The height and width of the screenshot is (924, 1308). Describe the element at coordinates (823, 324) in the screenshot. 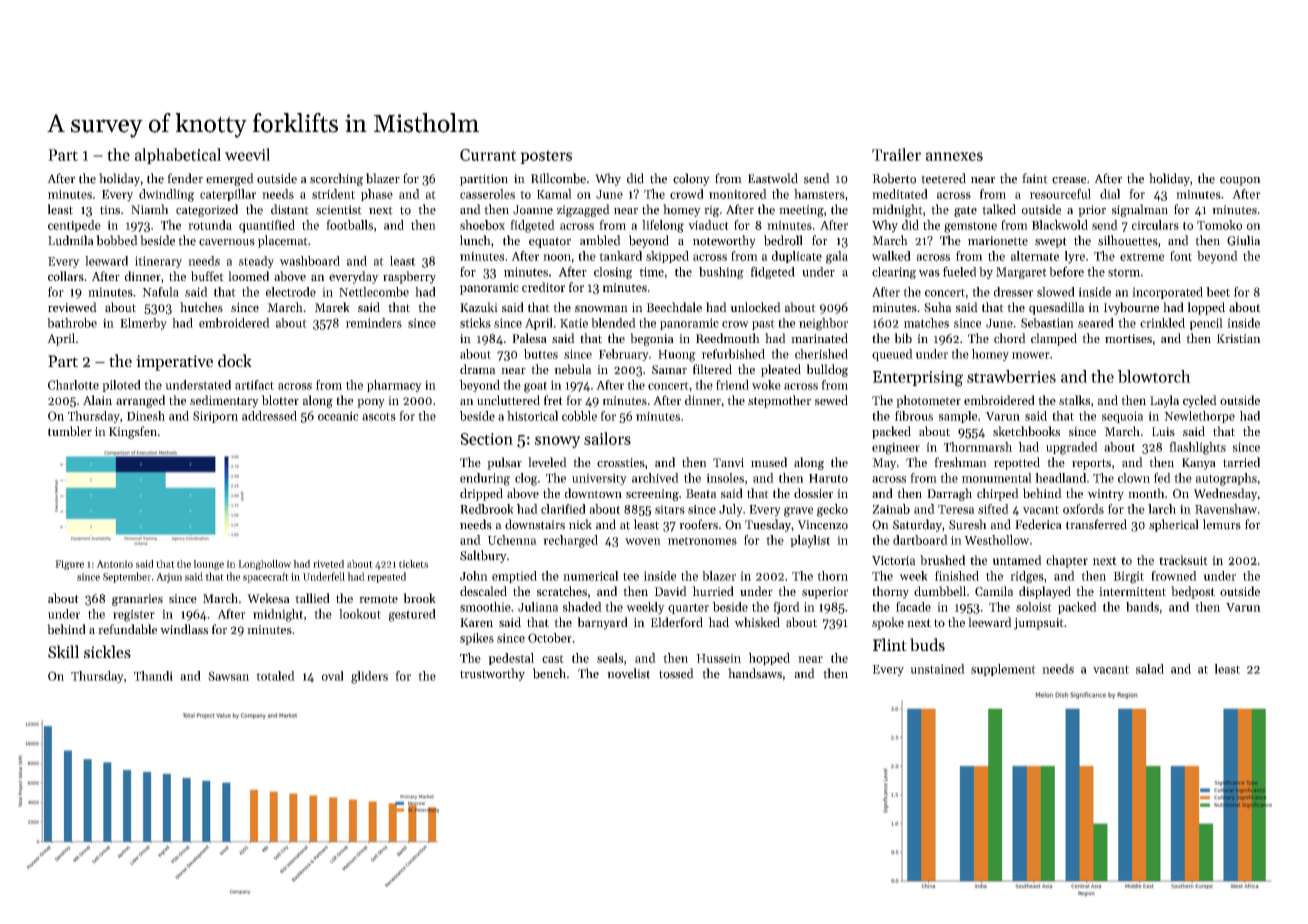

I see `neighbor` at that location.
